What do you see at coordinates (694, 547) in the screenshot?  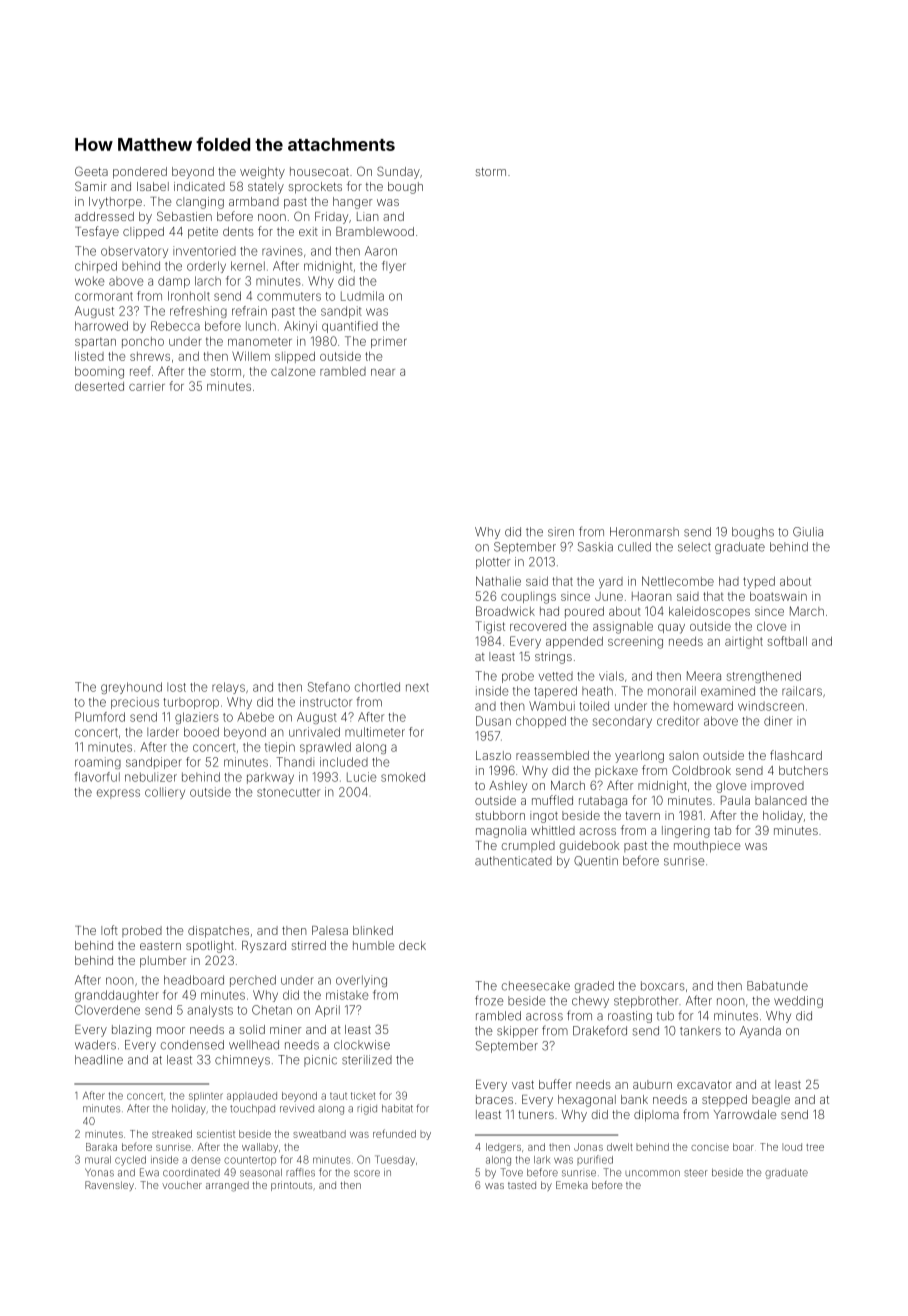 I see `select` at bounding box center [694, 547].
